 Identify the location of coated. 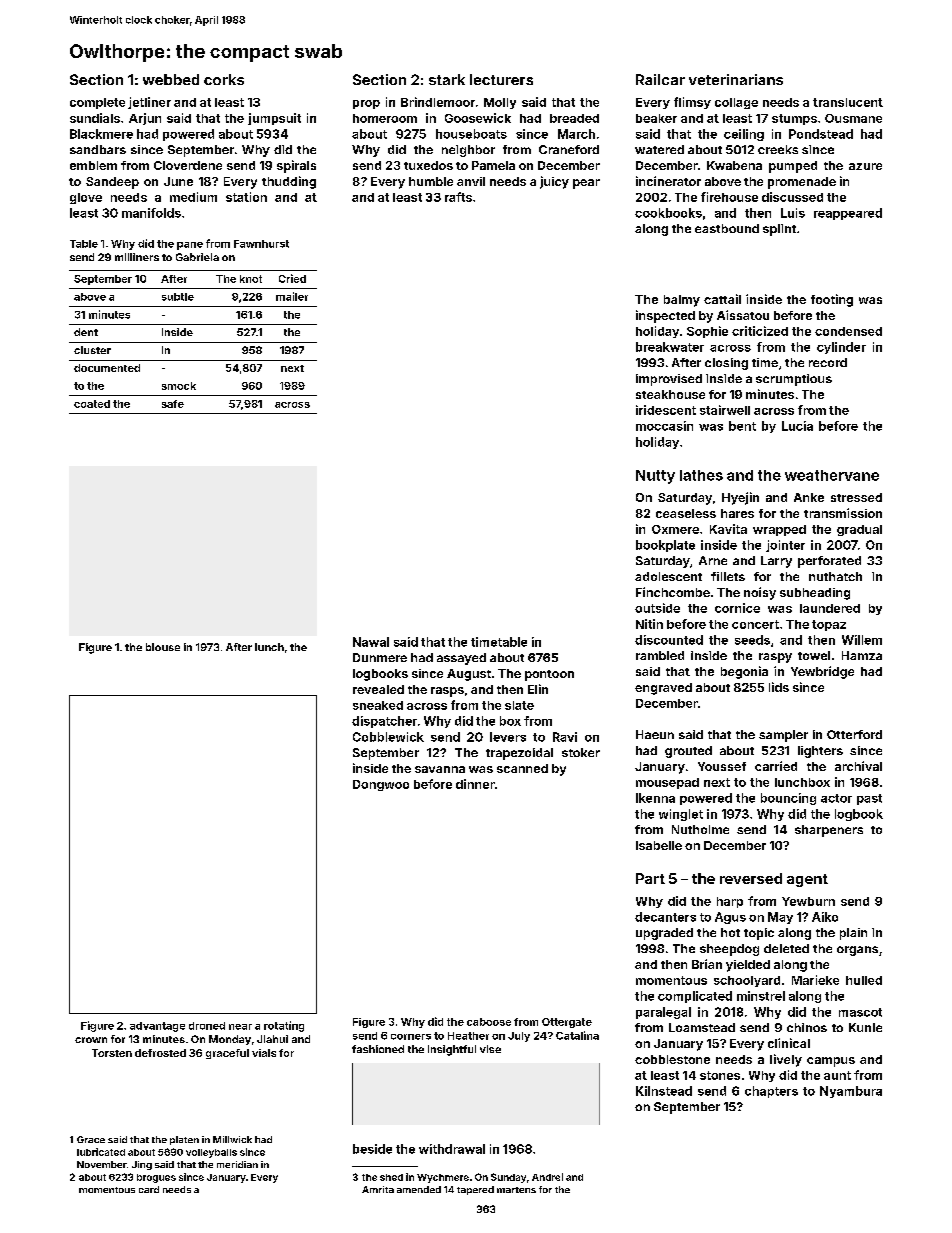
(92, 404).
